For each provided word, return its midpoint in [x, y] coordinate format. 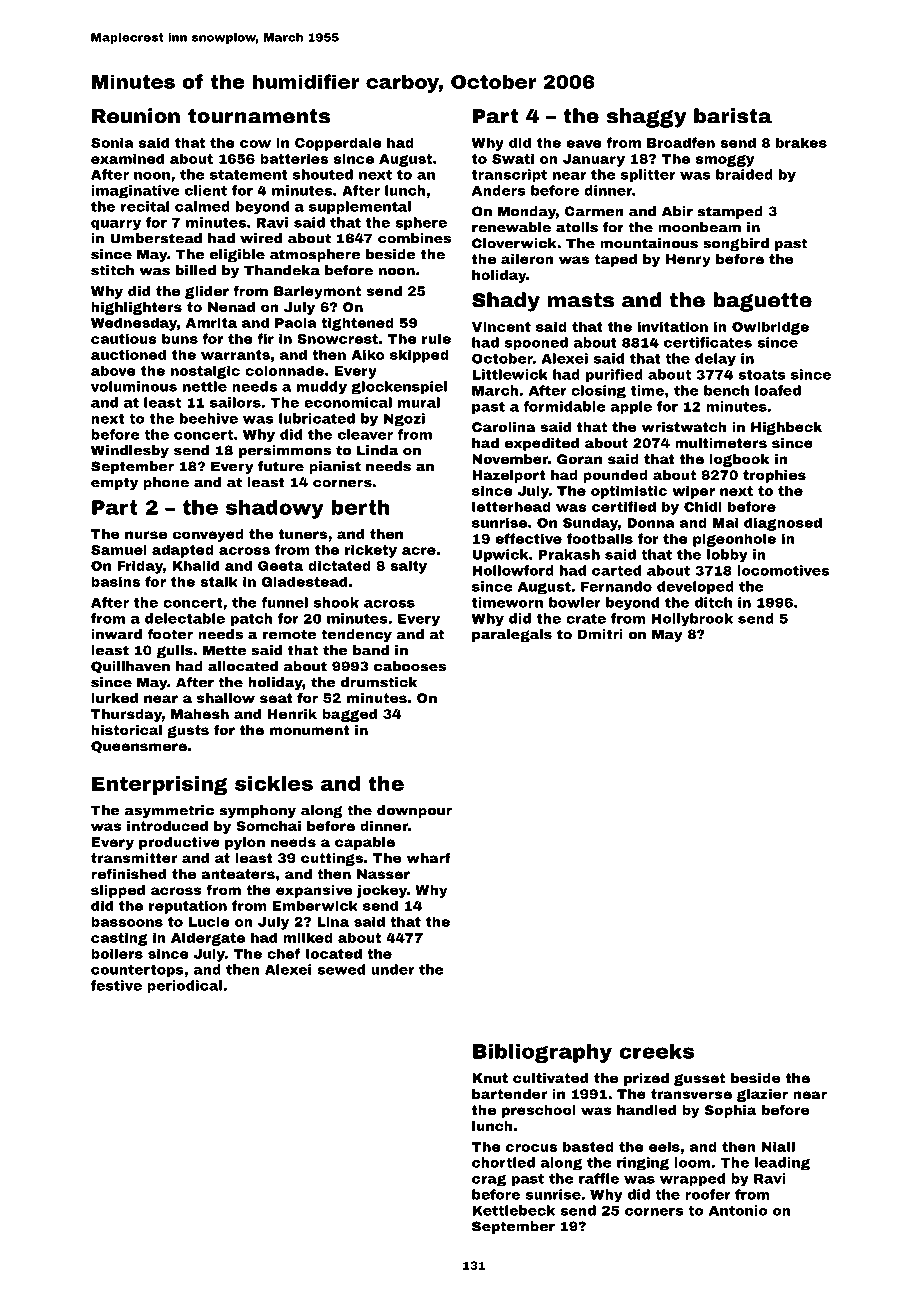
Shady [506, 302]
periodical [184, 987]
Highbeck [786, 428]
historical [126, 730]
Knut [490, 1078]
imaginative [135, 192]
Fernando [616, 586]
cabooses [410, 666]
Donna [651, 523]
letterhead [511, 506]
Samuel [119, 549]
